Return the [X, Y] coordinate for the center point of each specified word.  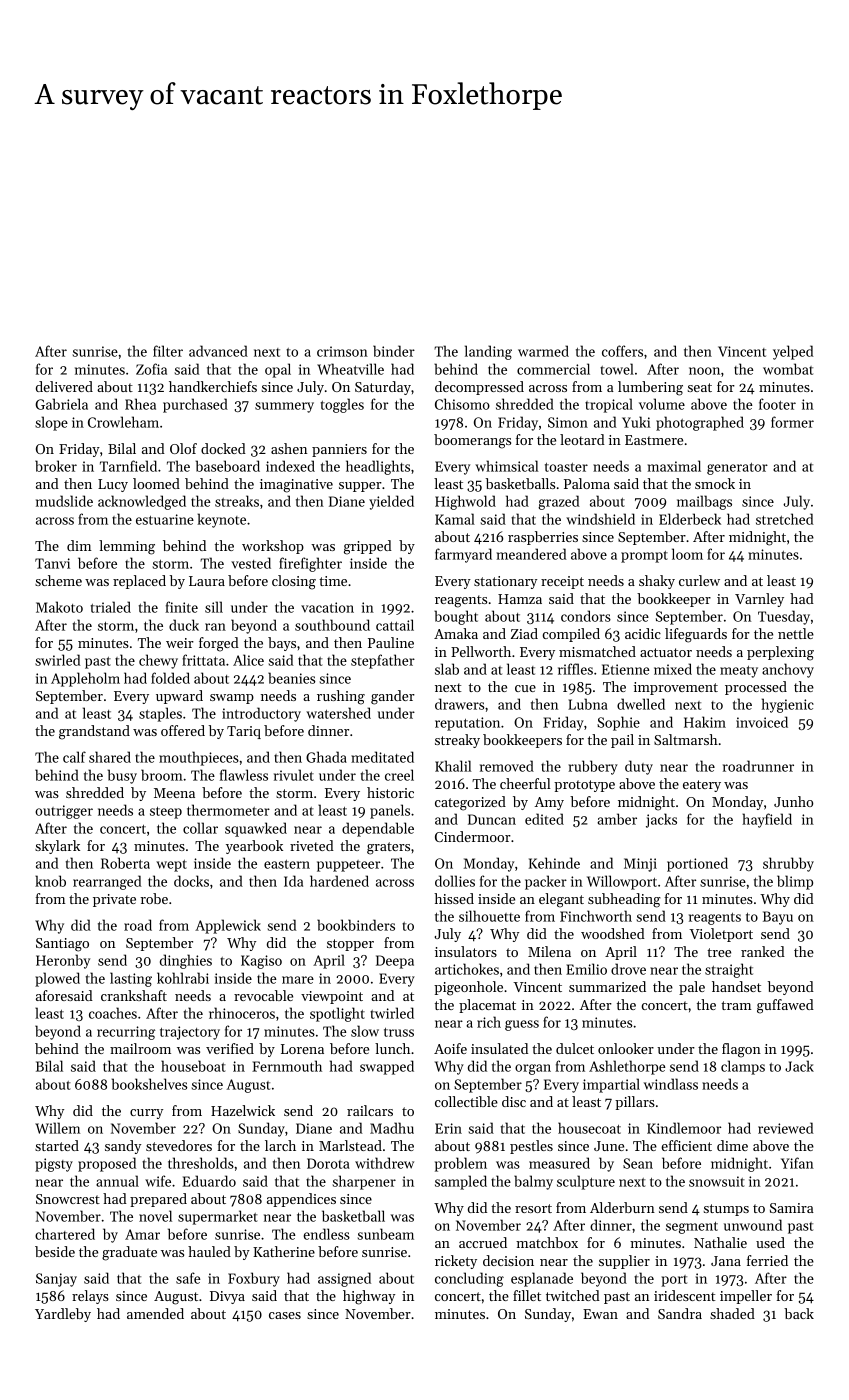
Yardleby [63, 1315]
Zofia [151, 369]
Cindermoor [473, 836]
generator [737, 469]
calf [74, 757]
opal [278, 370]
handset [736, 986]
